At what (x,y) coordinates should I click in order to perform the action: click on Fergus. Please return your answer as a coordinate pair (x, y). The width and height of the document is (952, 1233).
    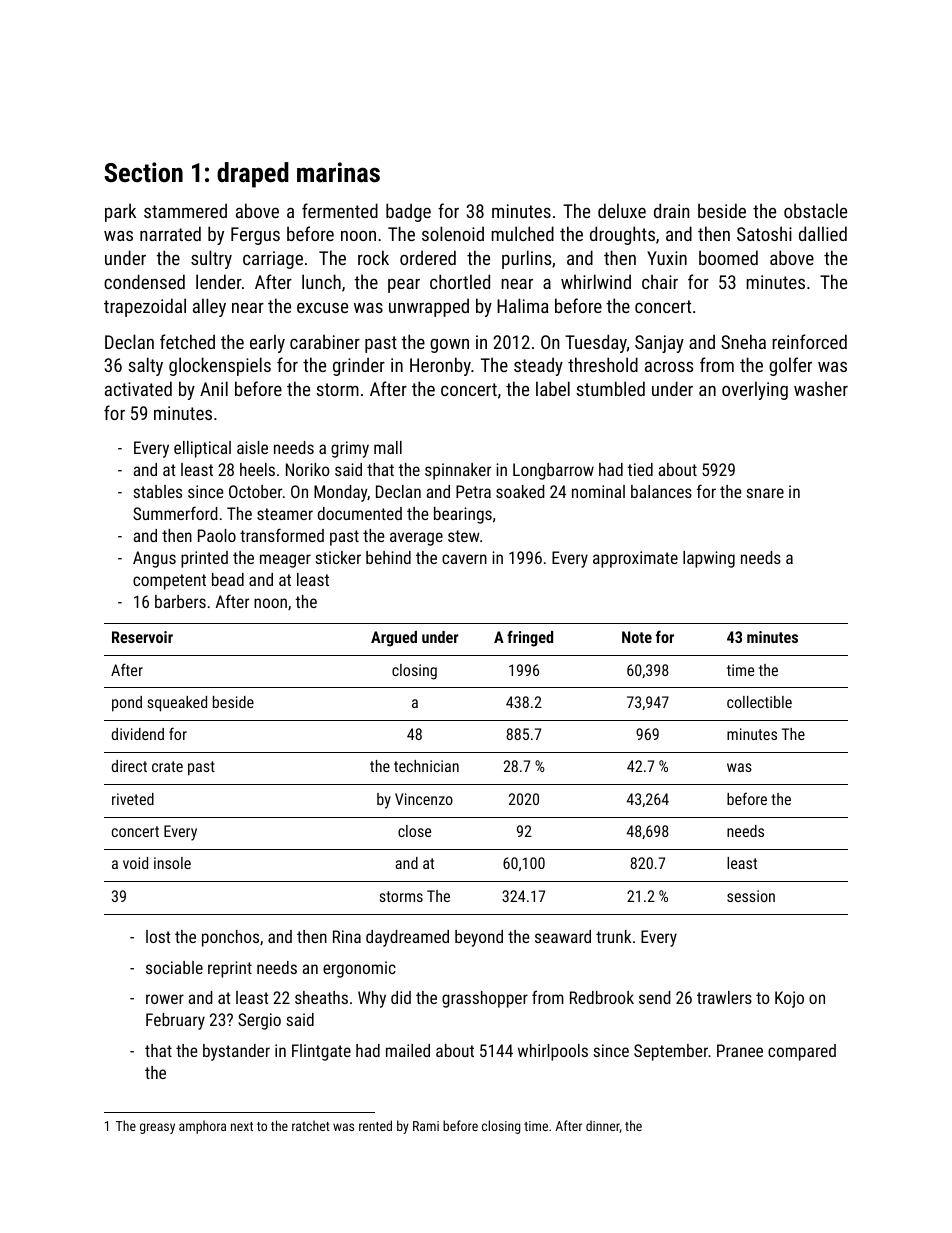
    Looking at the image, I should click on (255, 236).
